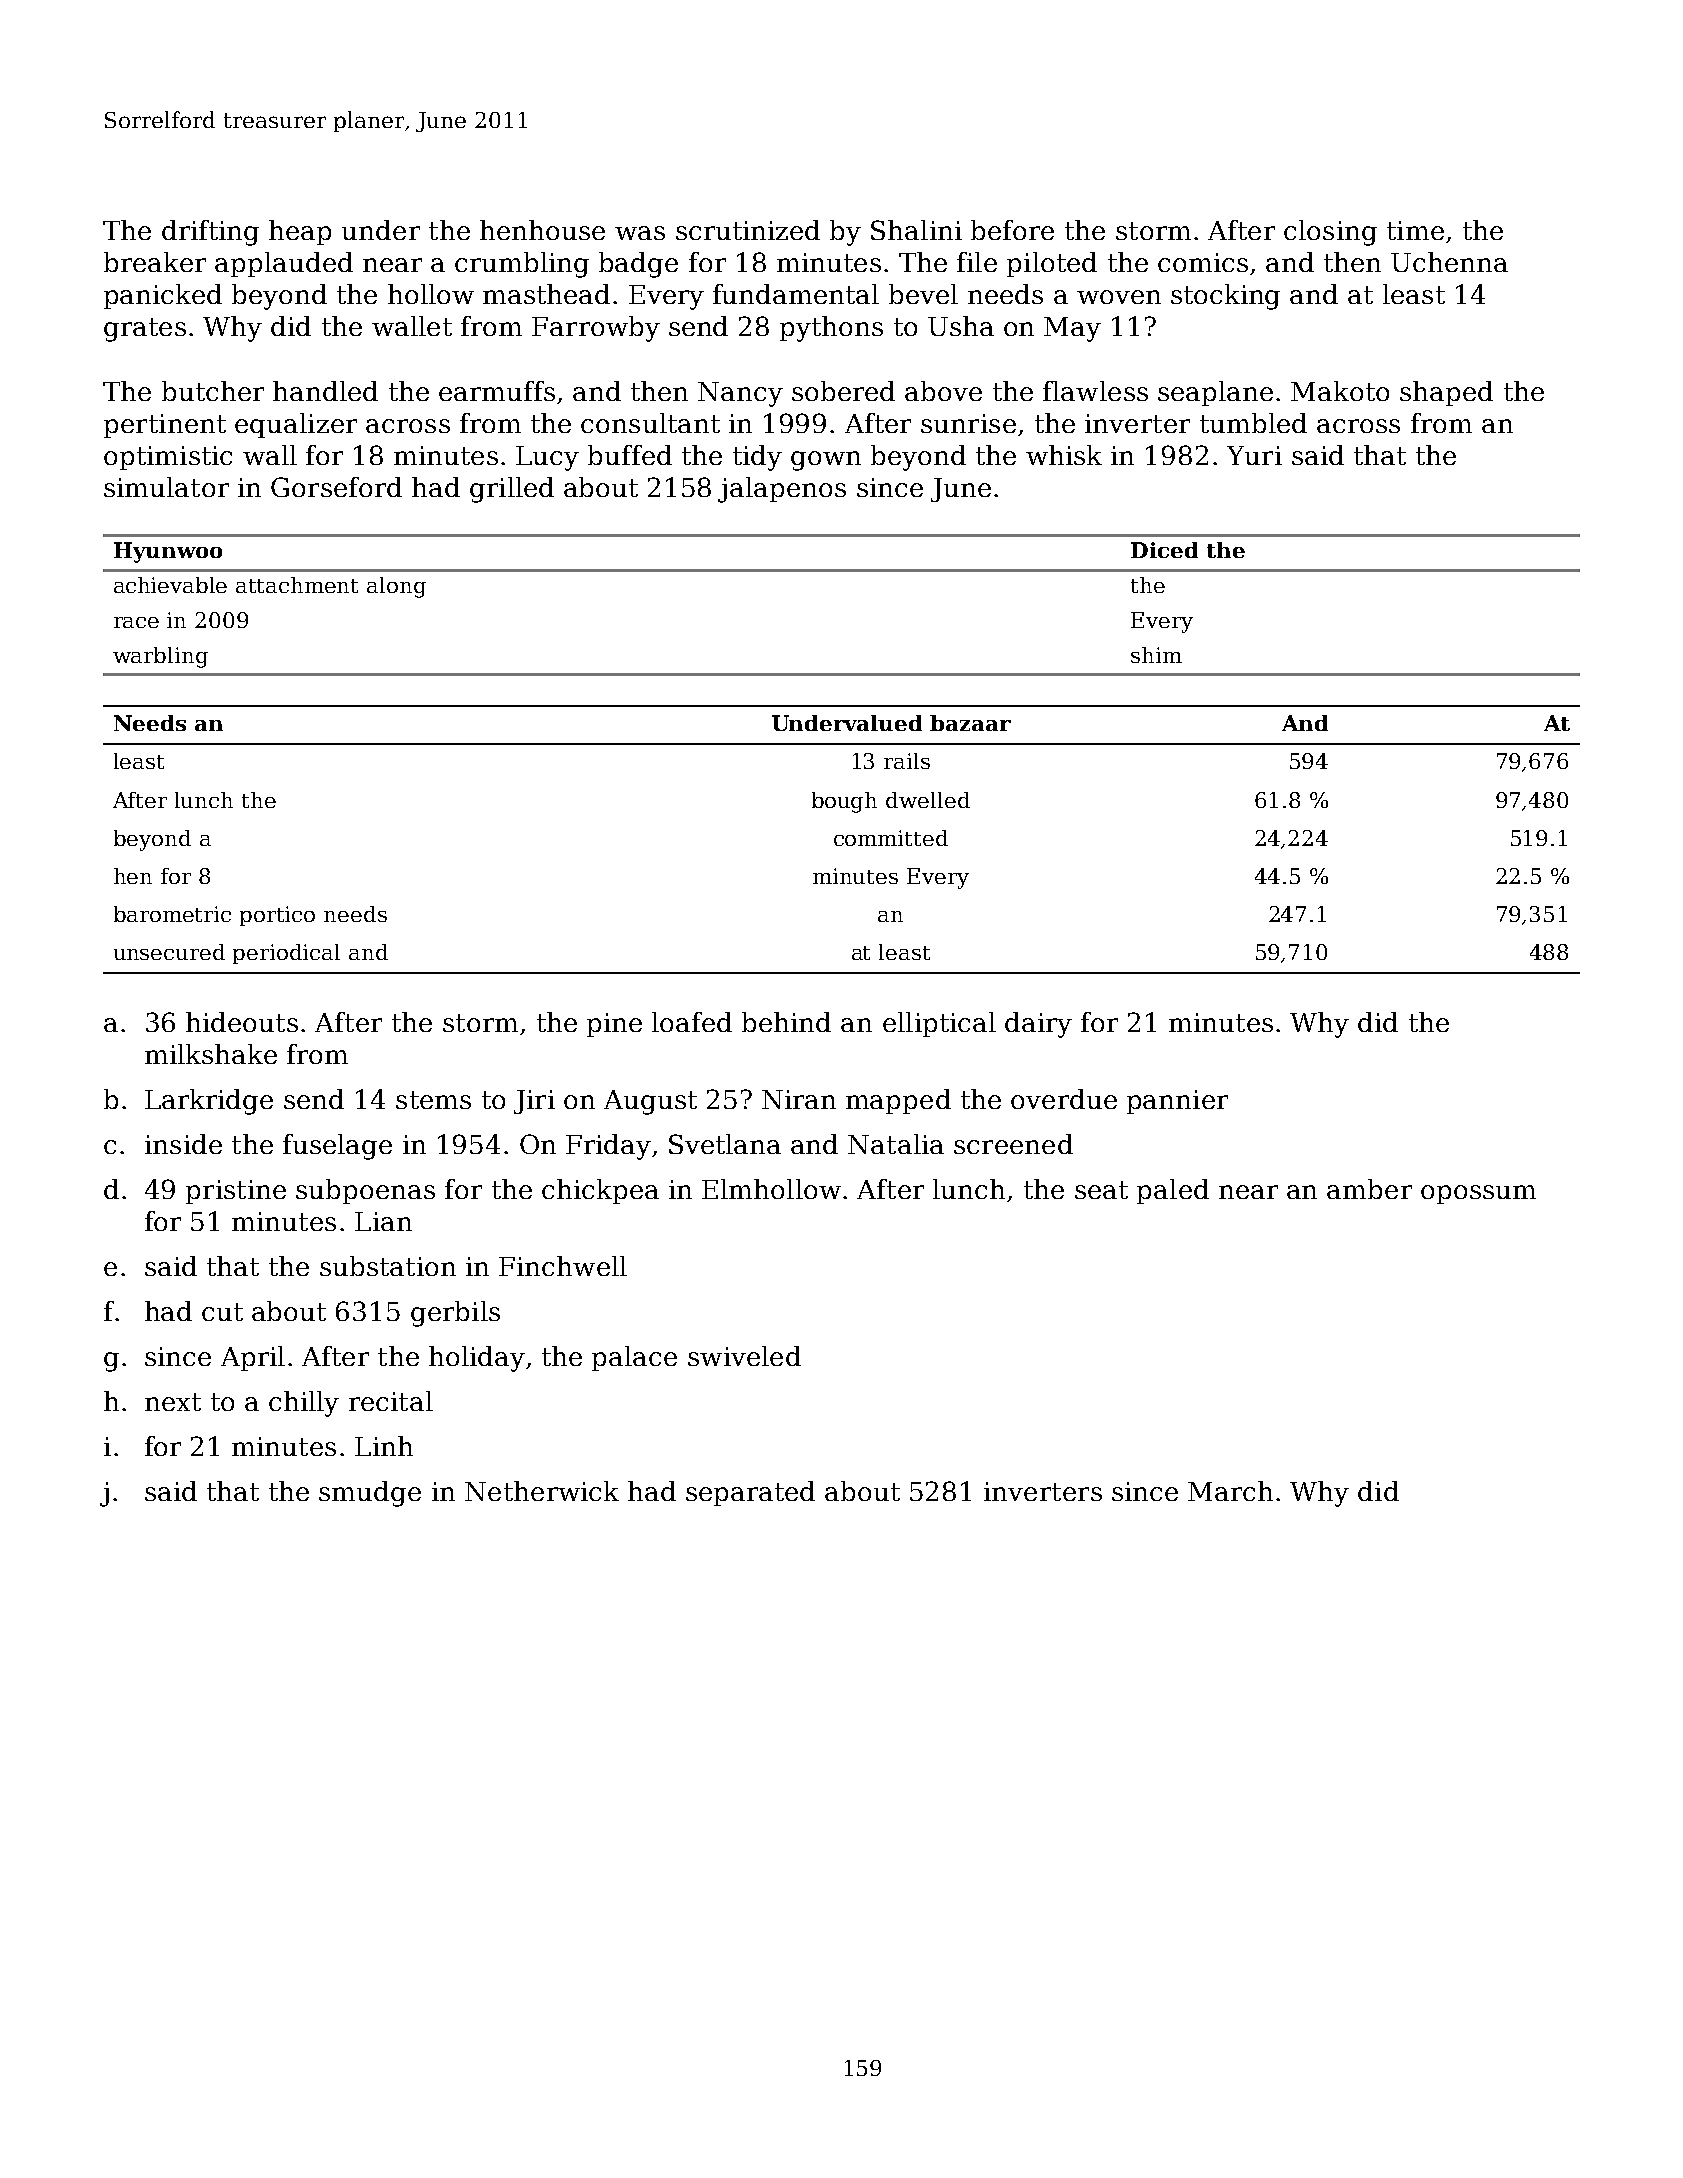 This page has width=1683, height=2178. I want to click on barometric, so click(172, 914).
